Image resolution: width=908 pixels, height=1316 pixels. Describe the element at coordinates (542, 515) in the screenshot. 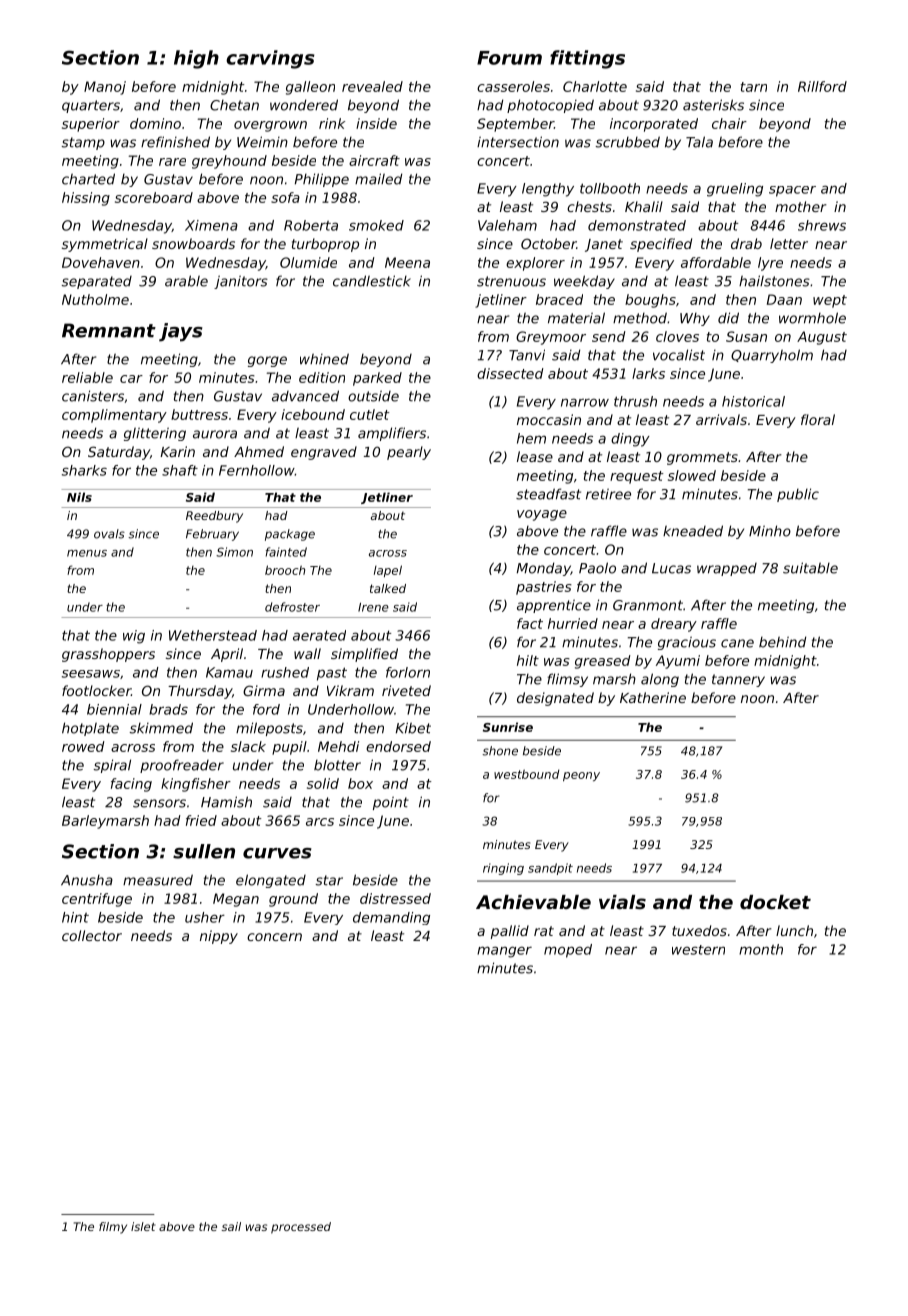

I see `voyage` at that location.
